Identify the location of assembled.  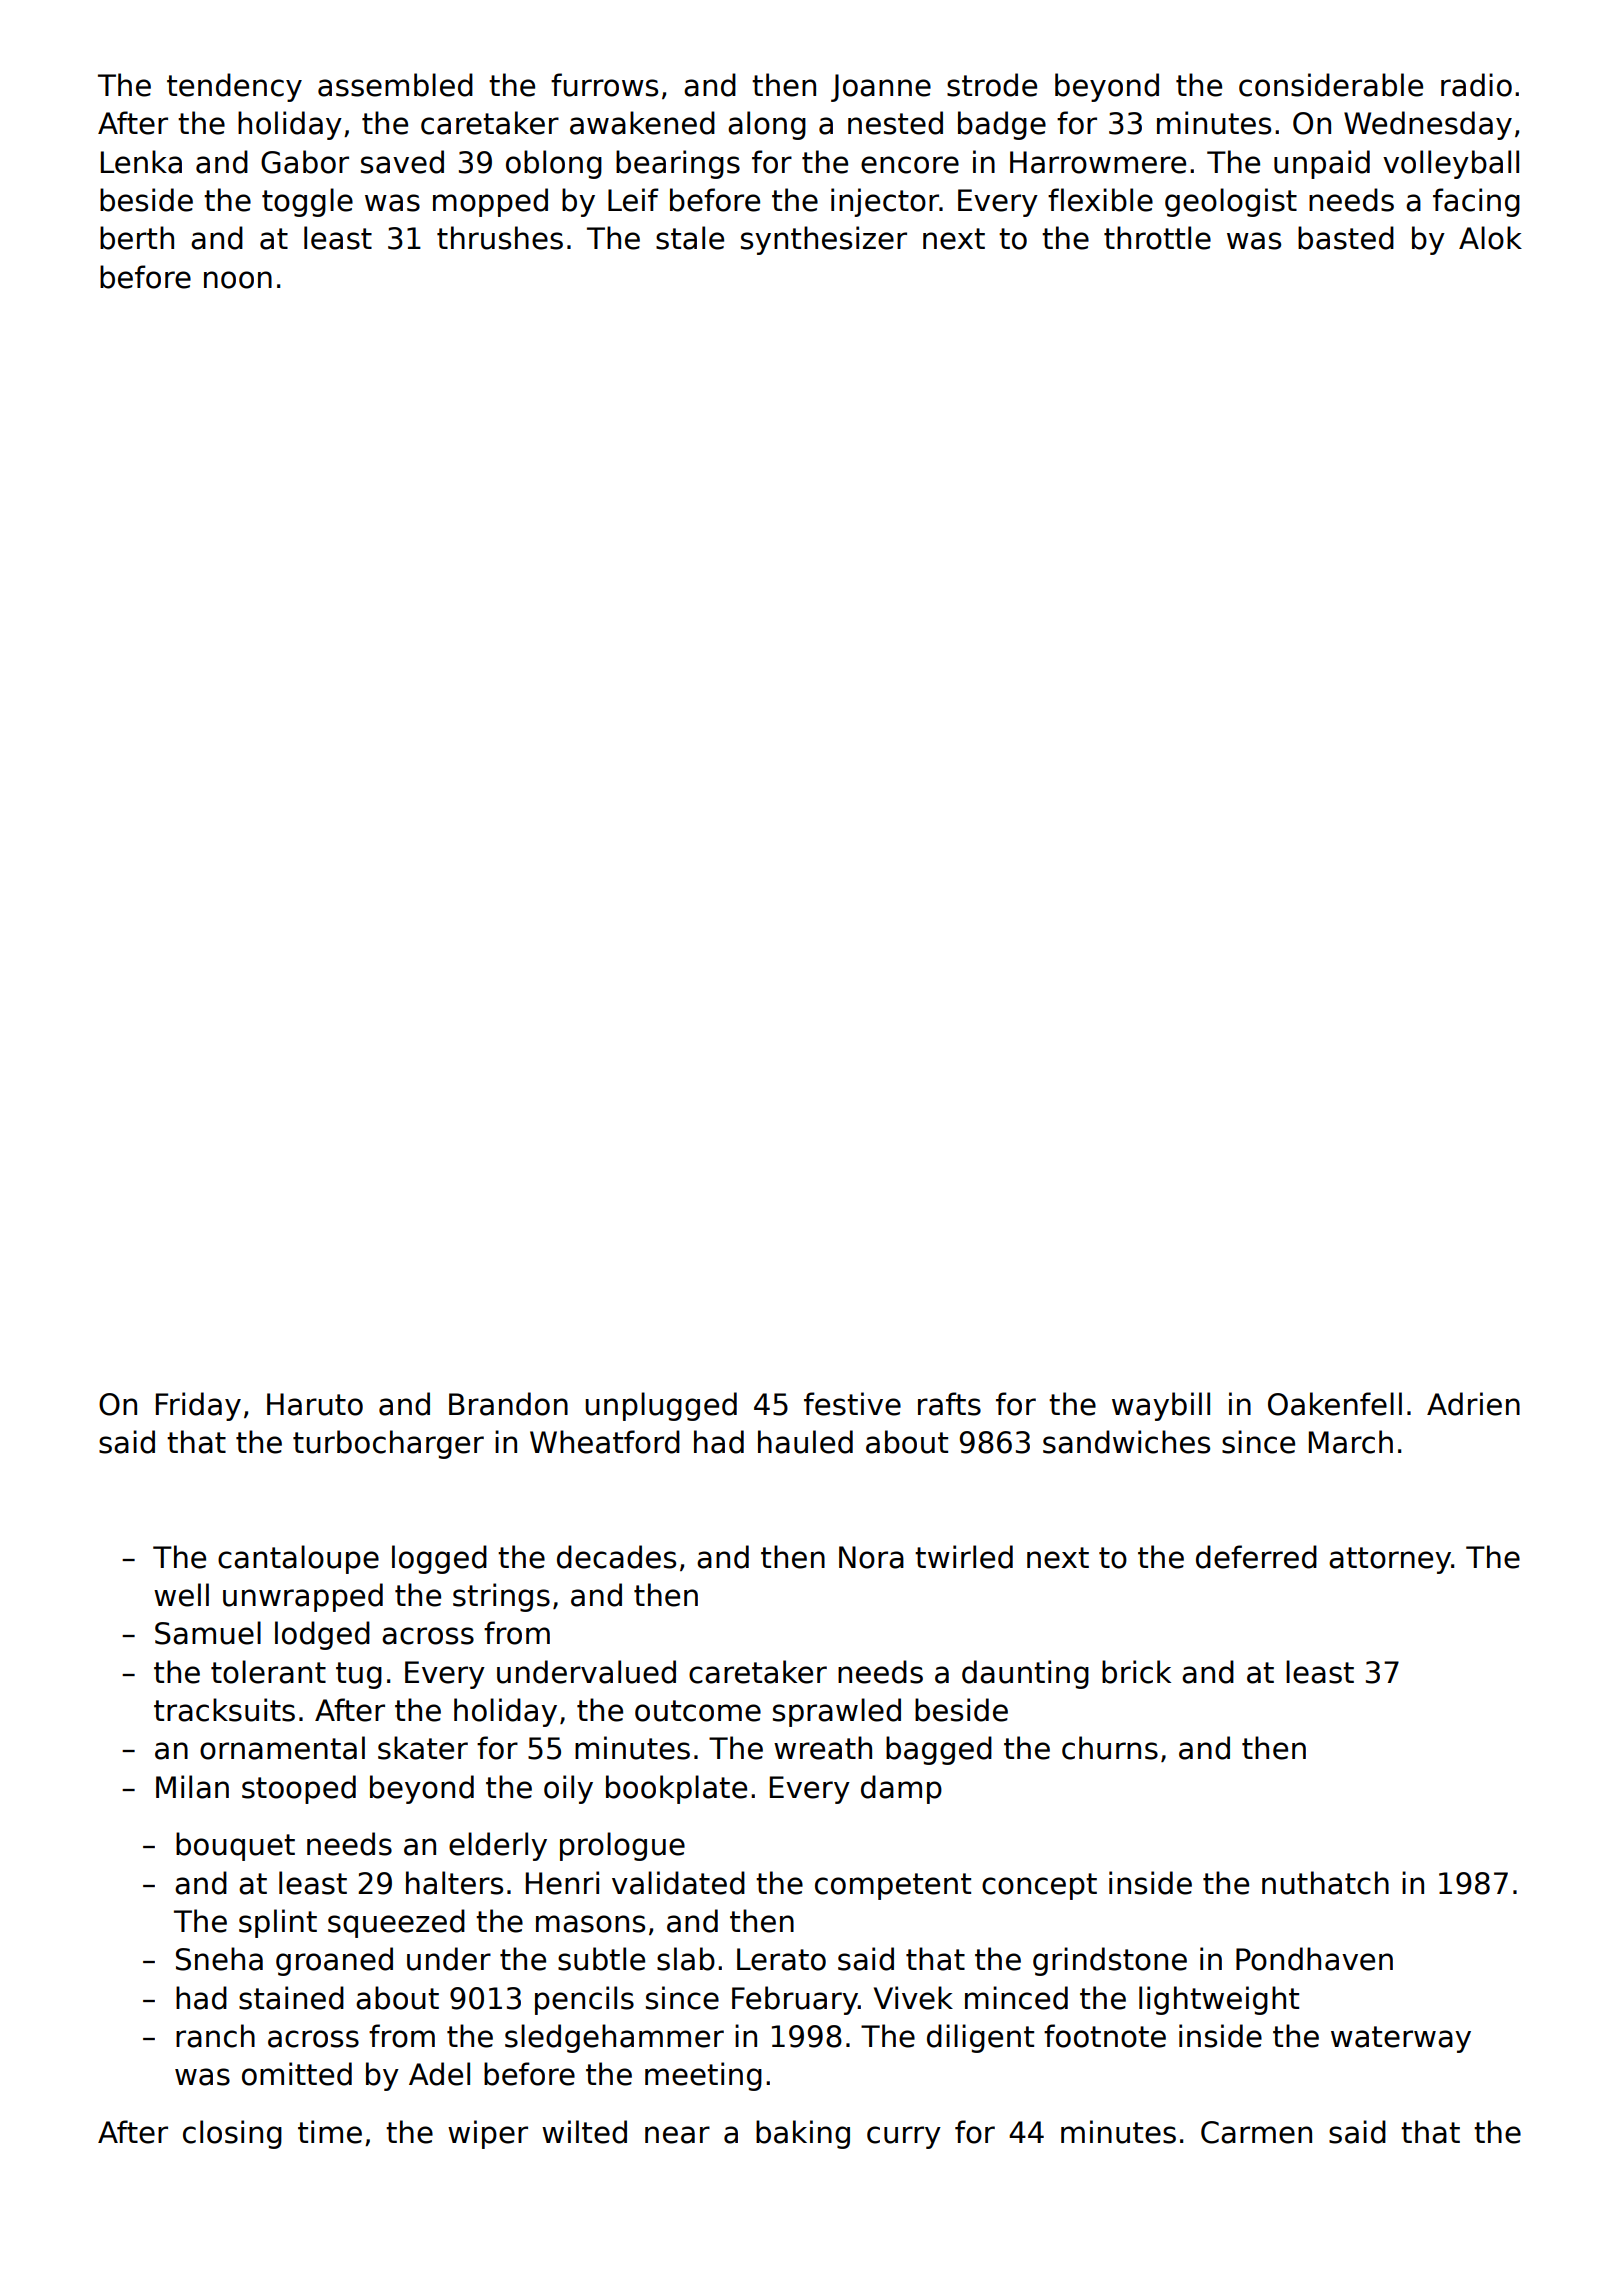
(395, 85).
